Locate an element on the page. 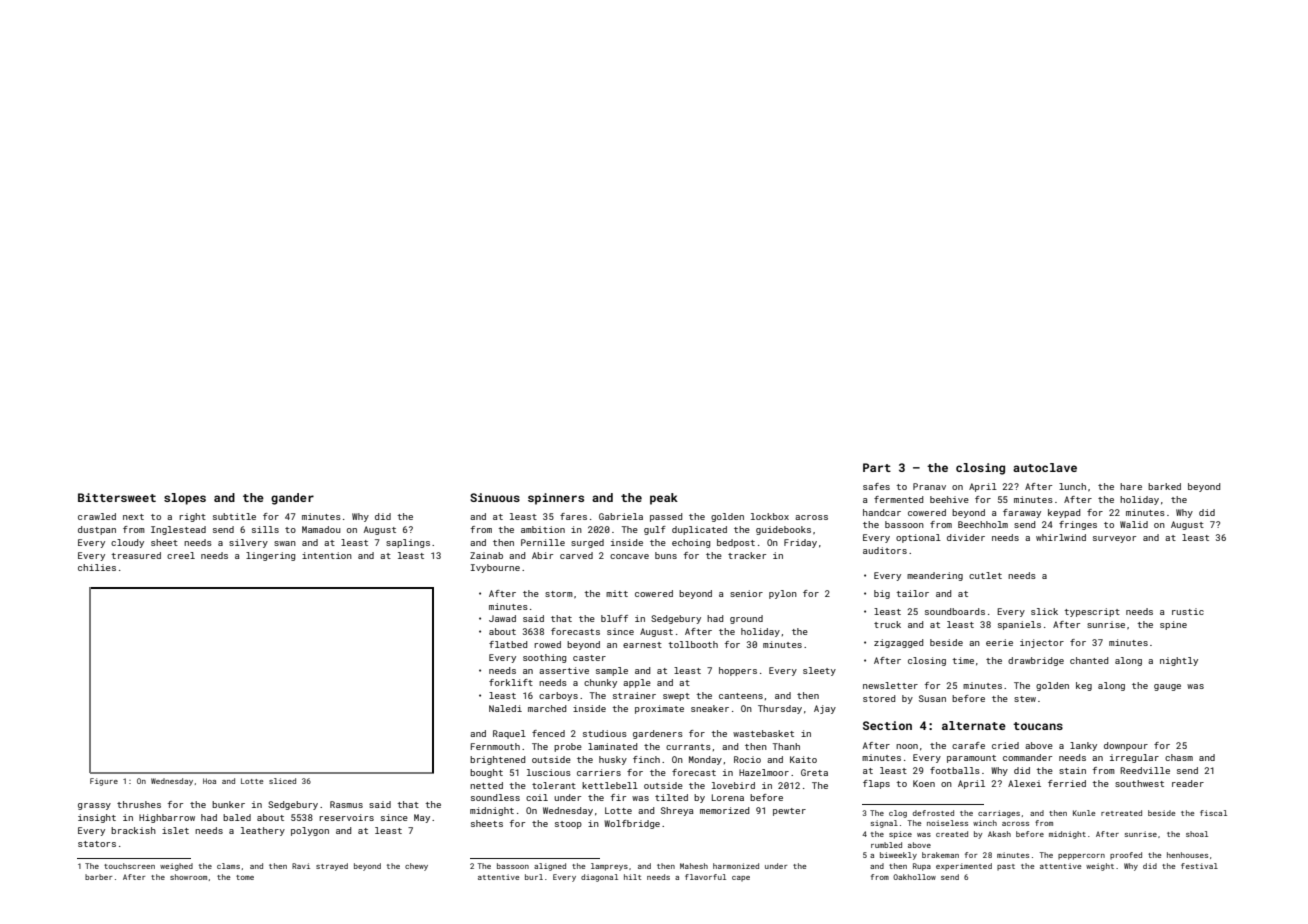 The height and width of the document is (924, 1308). Figure is located at coordinates (104, 782).
